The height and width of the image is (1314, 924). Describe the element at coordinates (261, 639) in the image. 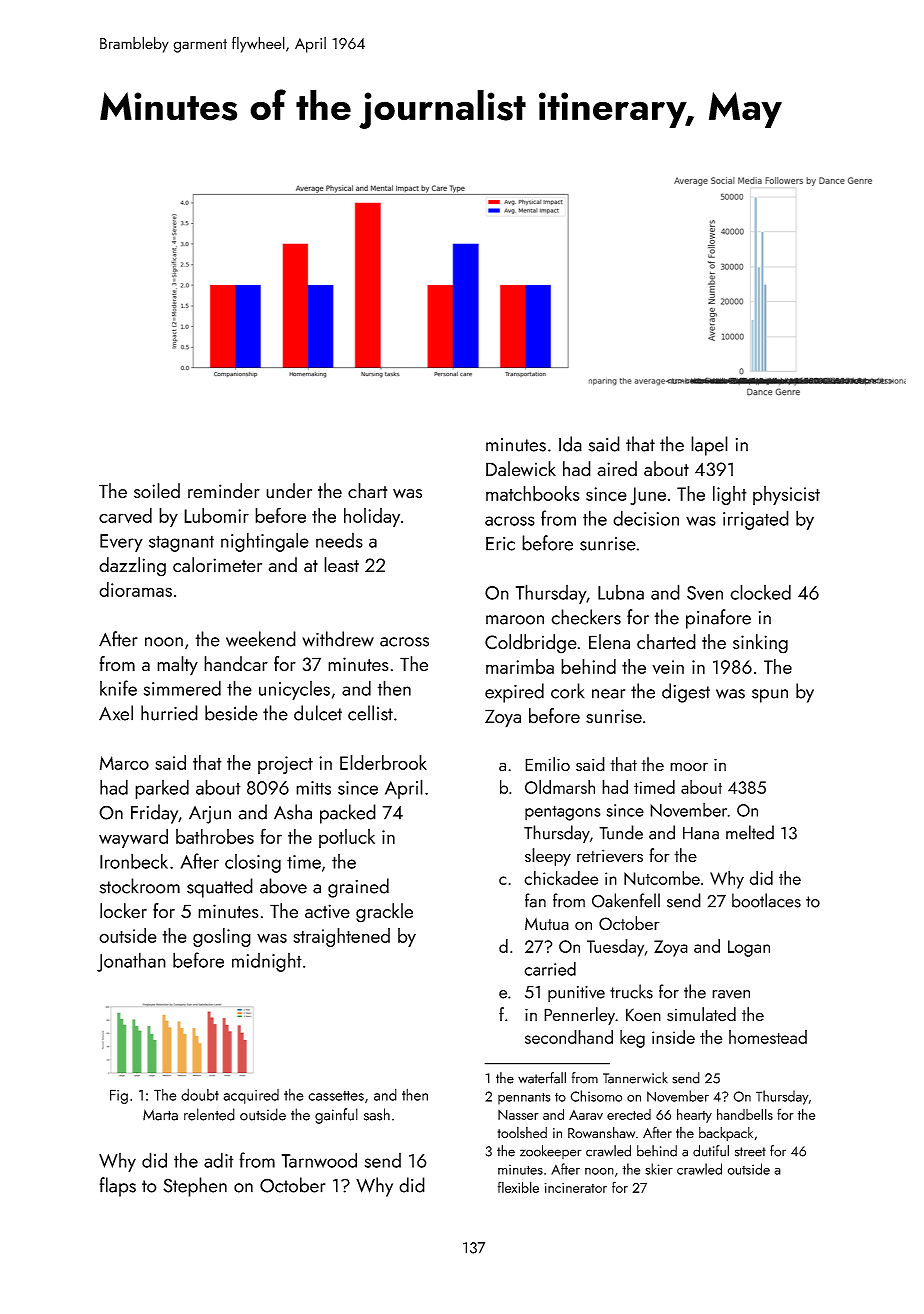

I see `weekend` at that location.
